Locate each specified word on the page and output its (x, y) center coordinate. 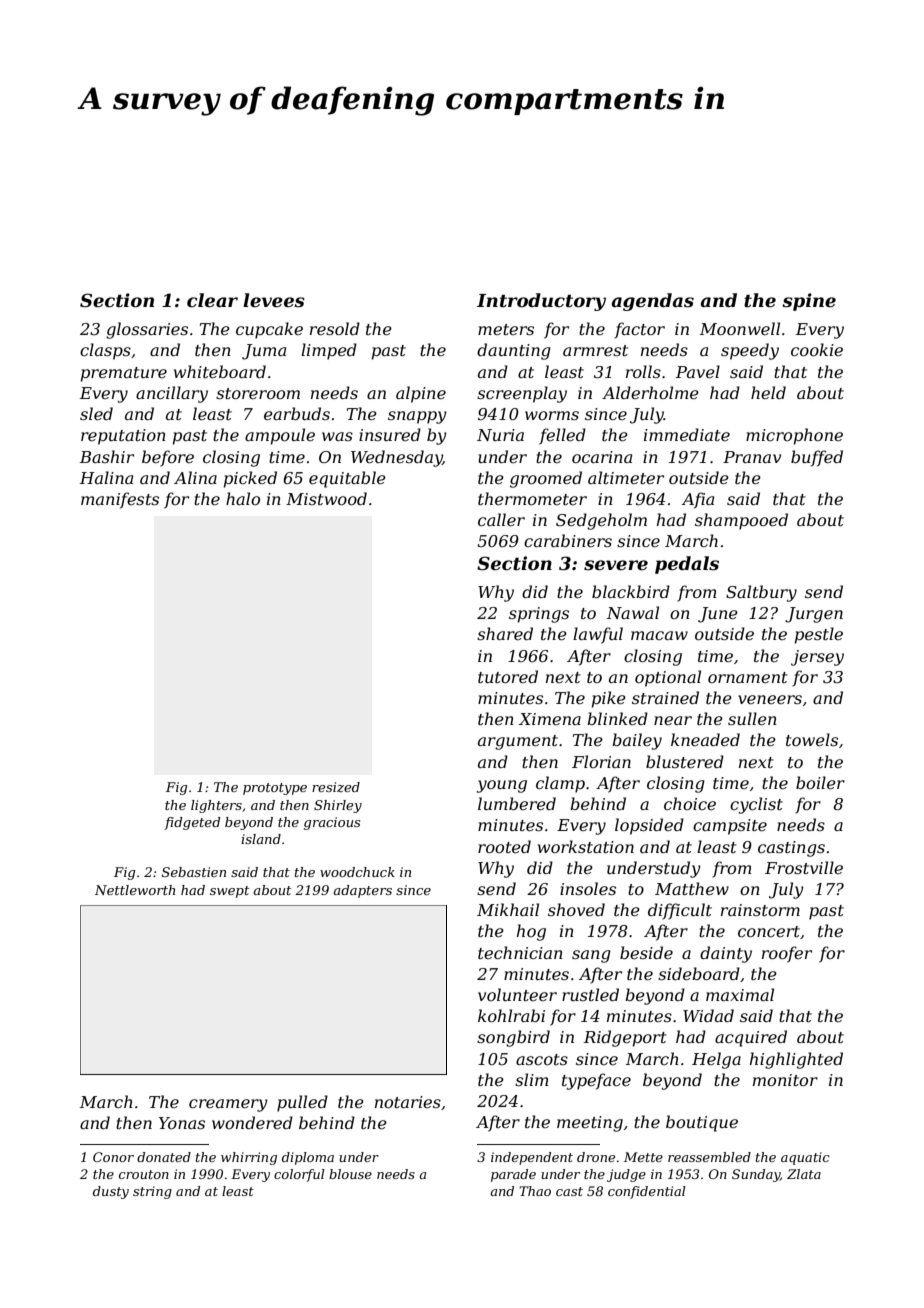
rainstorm (760, 910)
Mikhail (508, 909)
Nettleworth (135, 890)
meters (506, 329)
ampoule (280, 436)
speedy (750, 351)
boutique (702, 1123)
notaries (408, 1102)
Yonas (182, 1123)
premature (124, 374)
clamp (560, 784)
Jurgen (814, 615)
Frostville (804, 867)
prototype (275, 789)
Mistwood (326, 498)
